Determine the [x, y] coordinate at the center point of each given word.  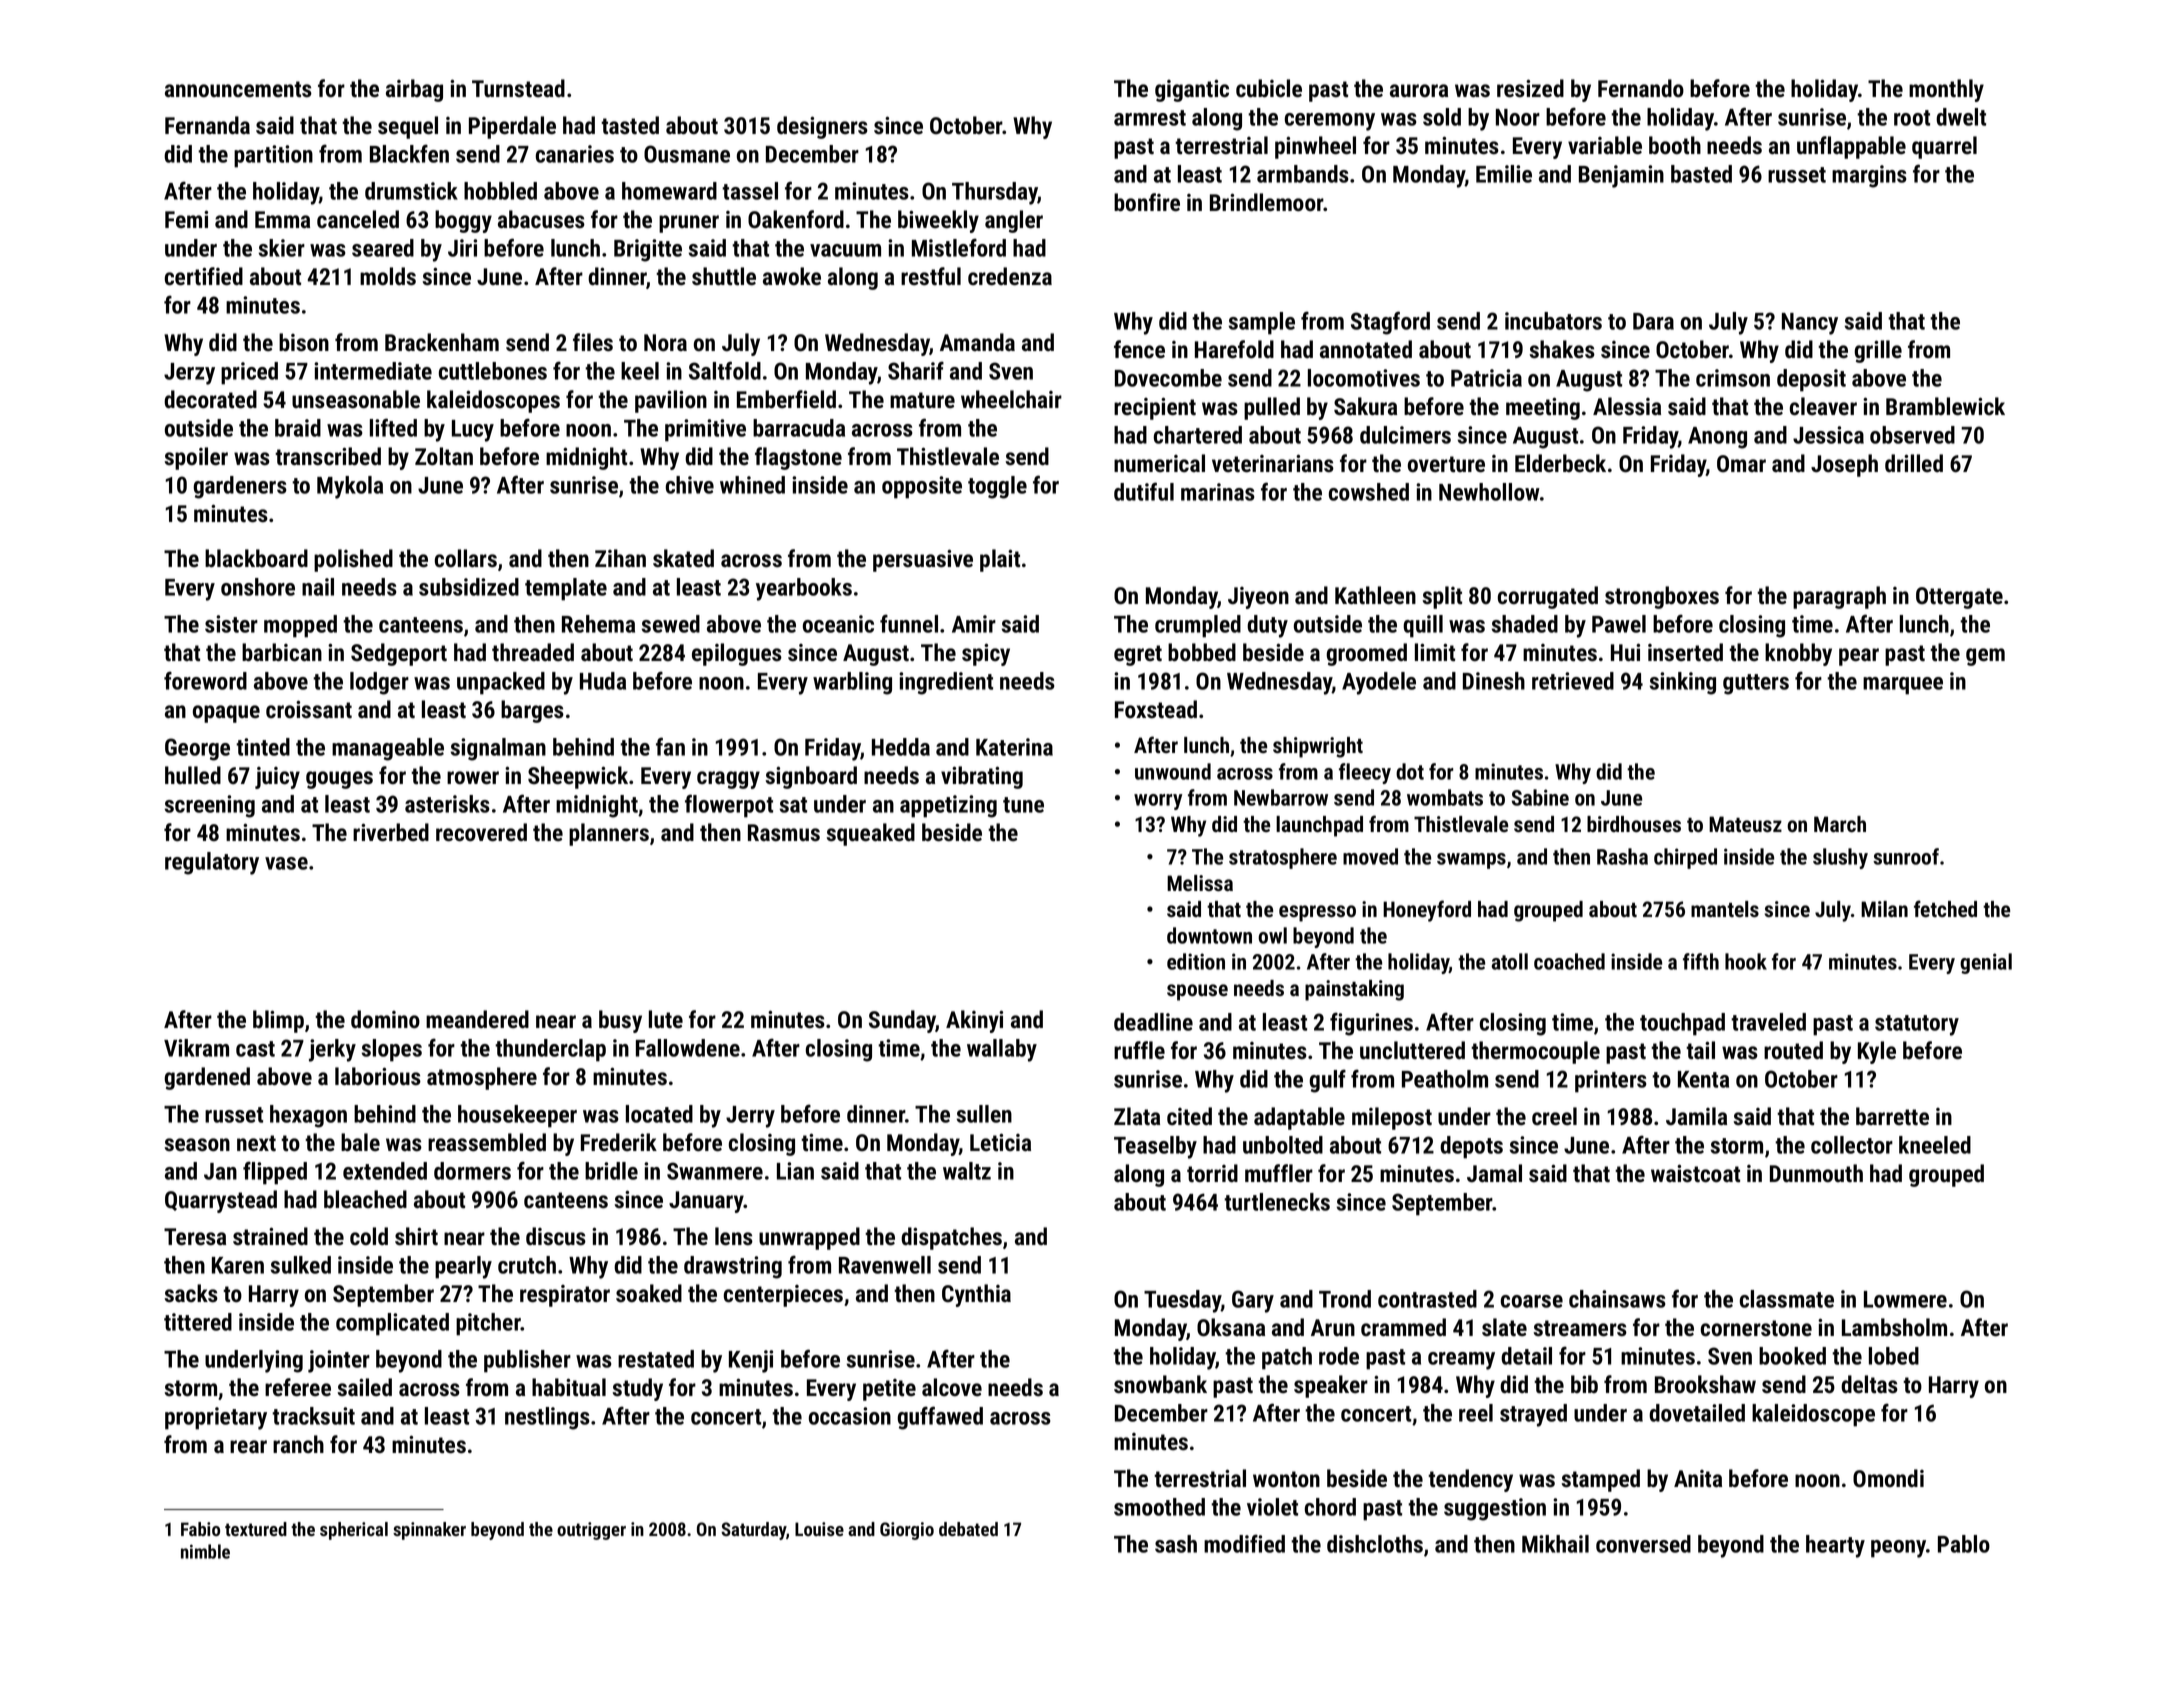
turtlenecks [1277, 1202]
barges [532, 711]
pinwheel [1315, 147]
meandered [477, 1019]
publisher [527, 1361]
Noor [1518, 117]
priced [249, 373]
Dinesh [1494, 681]
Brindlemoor [1266, 202]
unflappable [1851, 147]
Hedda [901, 747]
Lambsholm [1894, 1327]
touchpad [1682, 1024]
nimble [205, 1551]
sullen [984, 1114]
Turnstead [518, 88]
